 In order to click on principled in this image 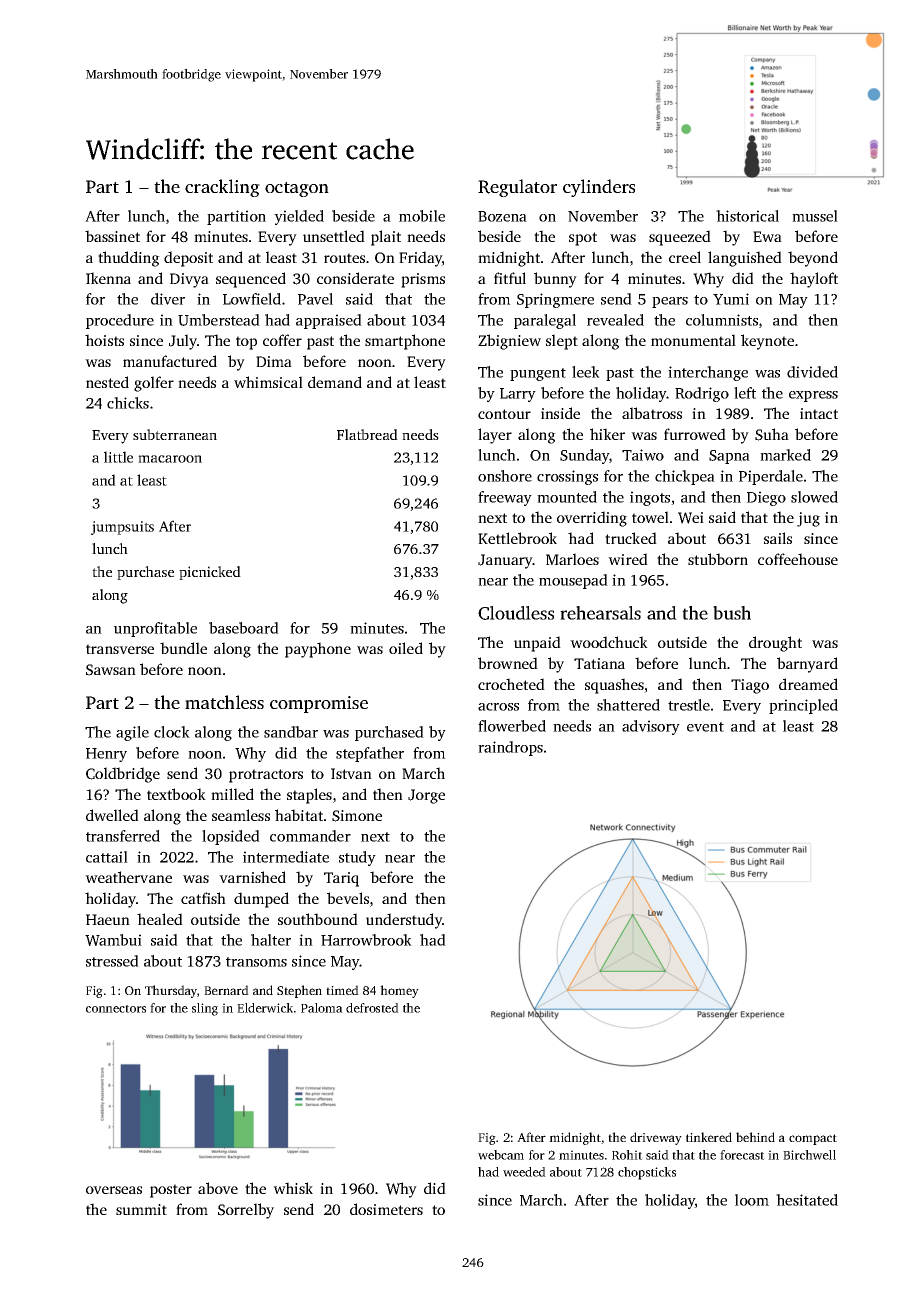, I will do `click(803, 706)`.
